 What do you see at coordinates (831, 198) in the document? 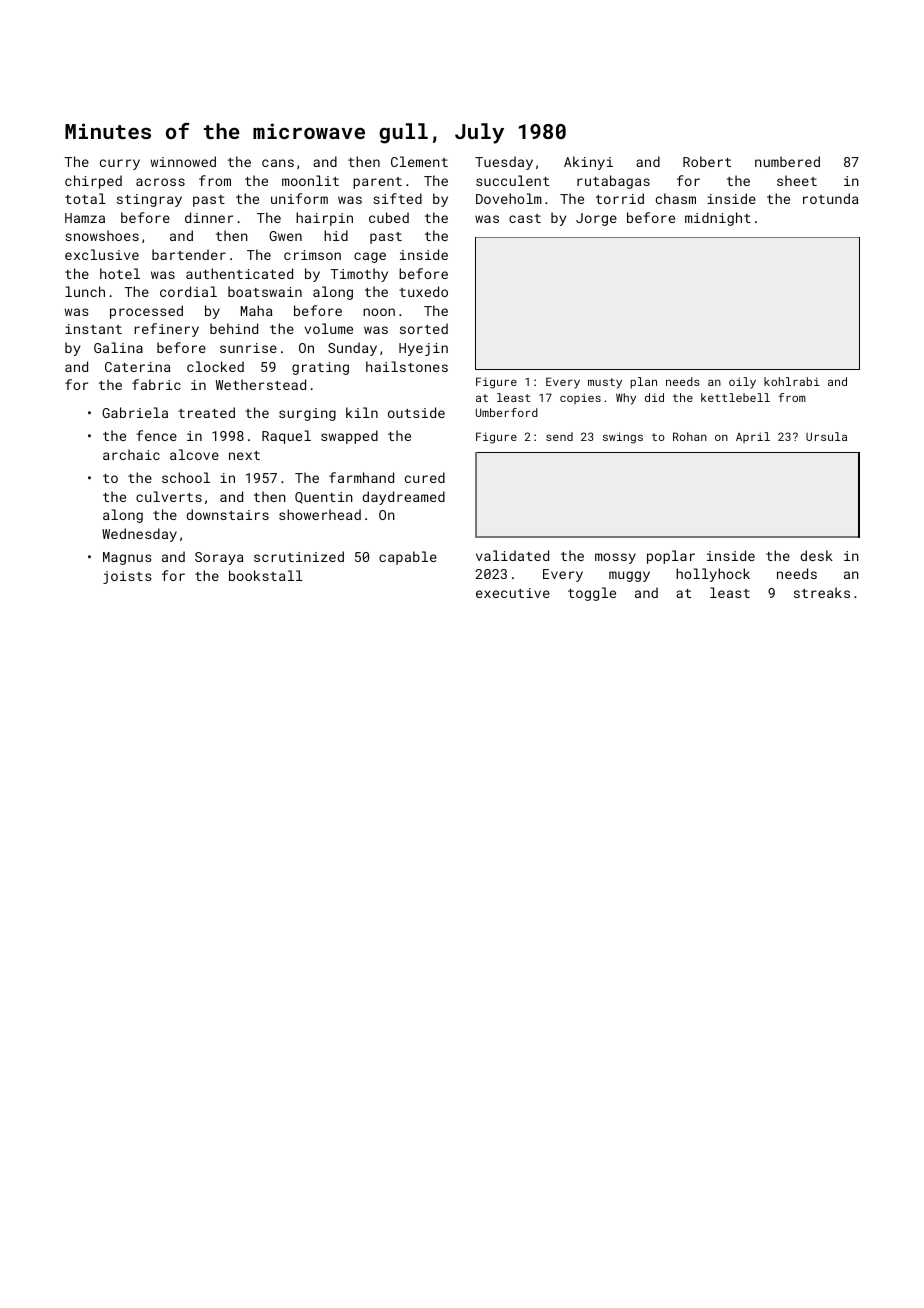
I see `rotunda` at bounding box center [831, 198].
